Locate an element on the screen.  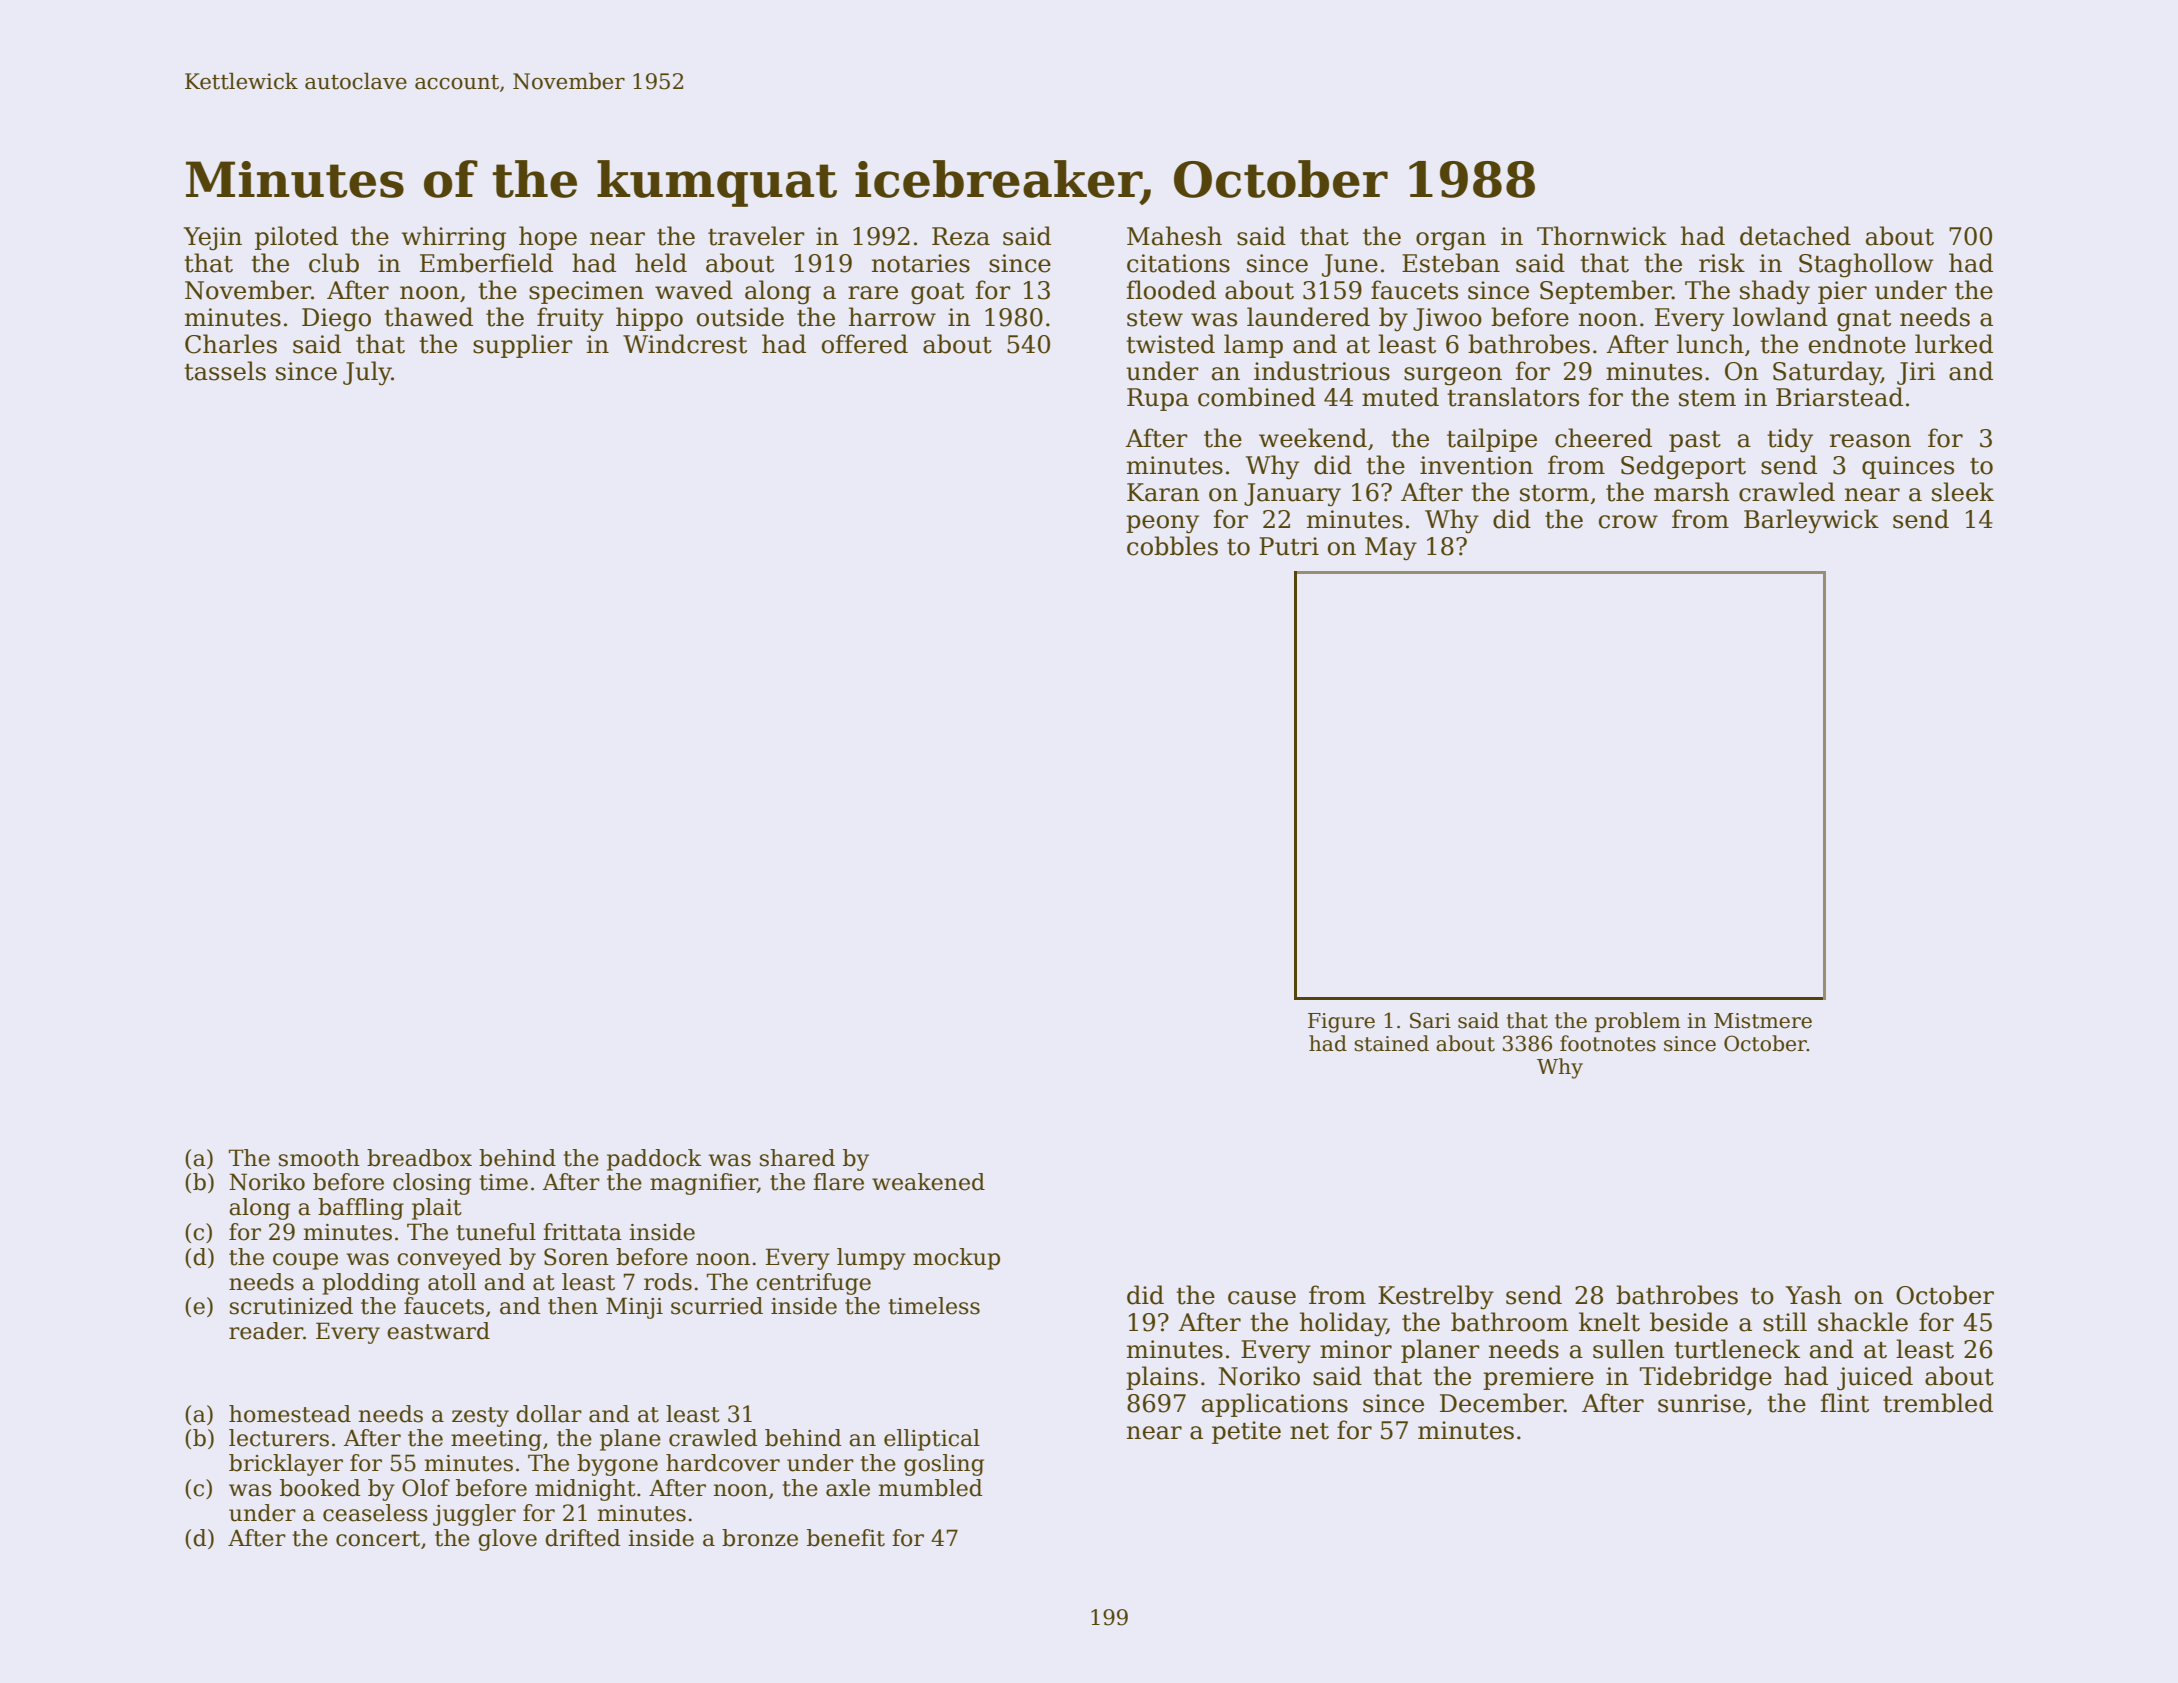
offered is located at coordinates (865, 344).
